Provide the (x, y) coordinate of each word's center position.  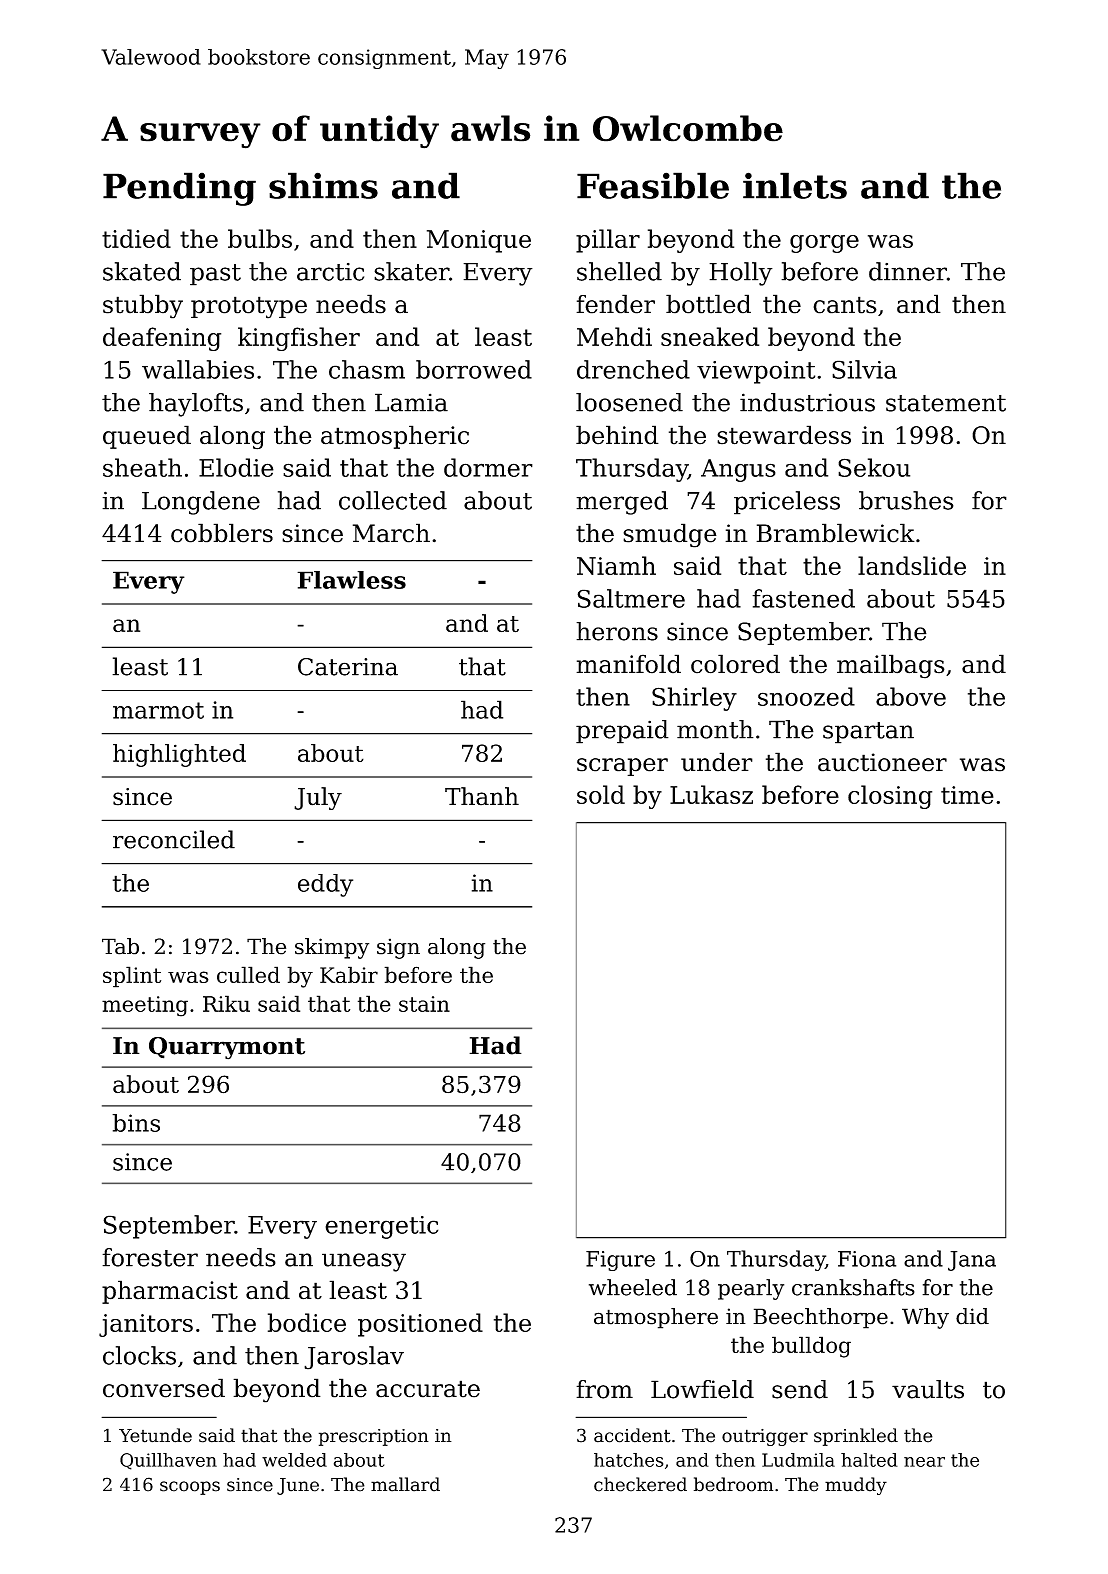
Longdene (201, 503)
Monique (479, 241)
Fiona (867, 1259)
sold (601, 794)
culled (248, 974)
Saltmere (631, 598)
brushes (906, 500)
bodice (307, 1322)
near (924, 1462)
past (215, 275)
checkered (640, 1484)
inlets (795, 185)
